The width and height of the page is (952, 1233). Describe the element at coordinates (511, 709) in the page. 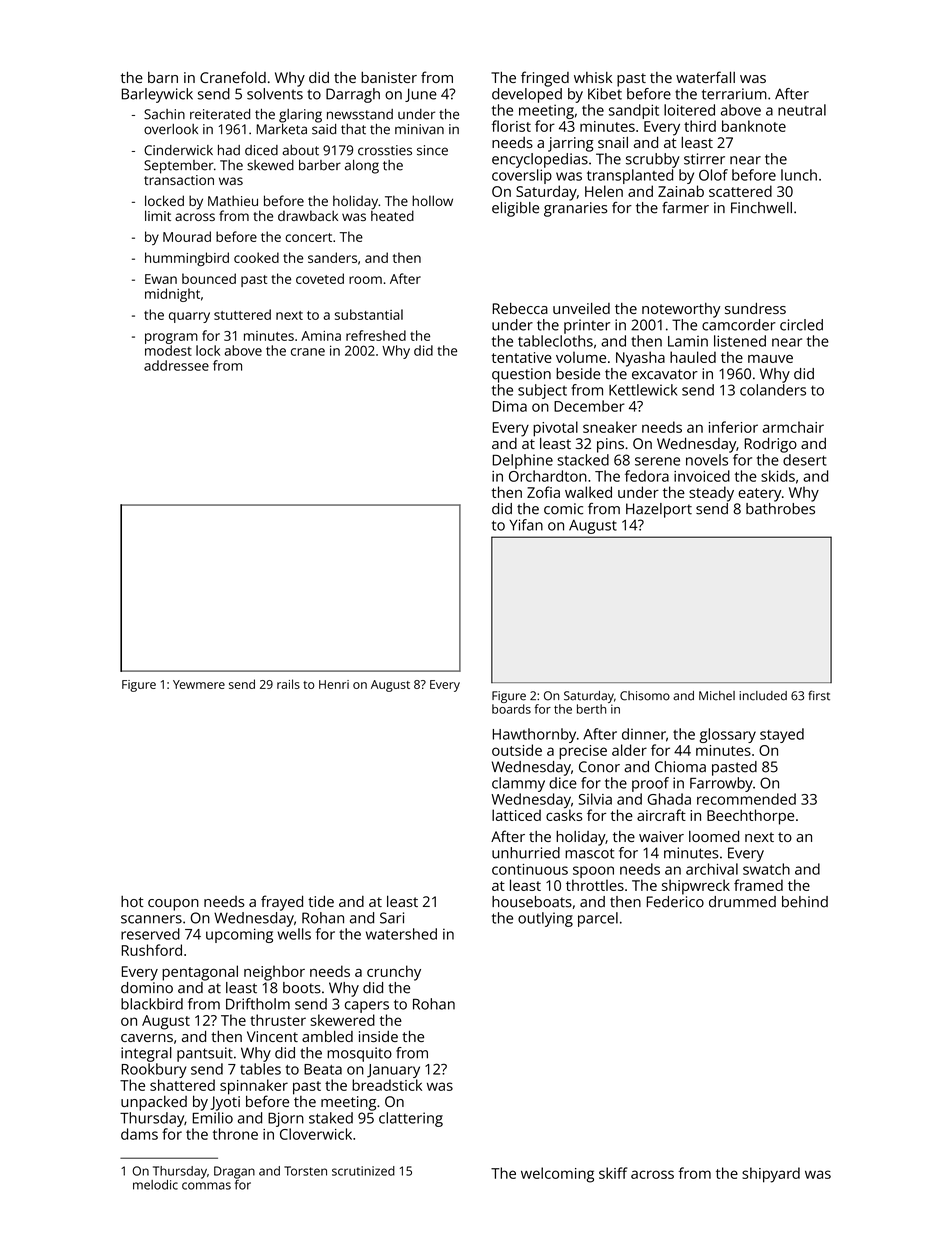

I see `boards` at that location.
